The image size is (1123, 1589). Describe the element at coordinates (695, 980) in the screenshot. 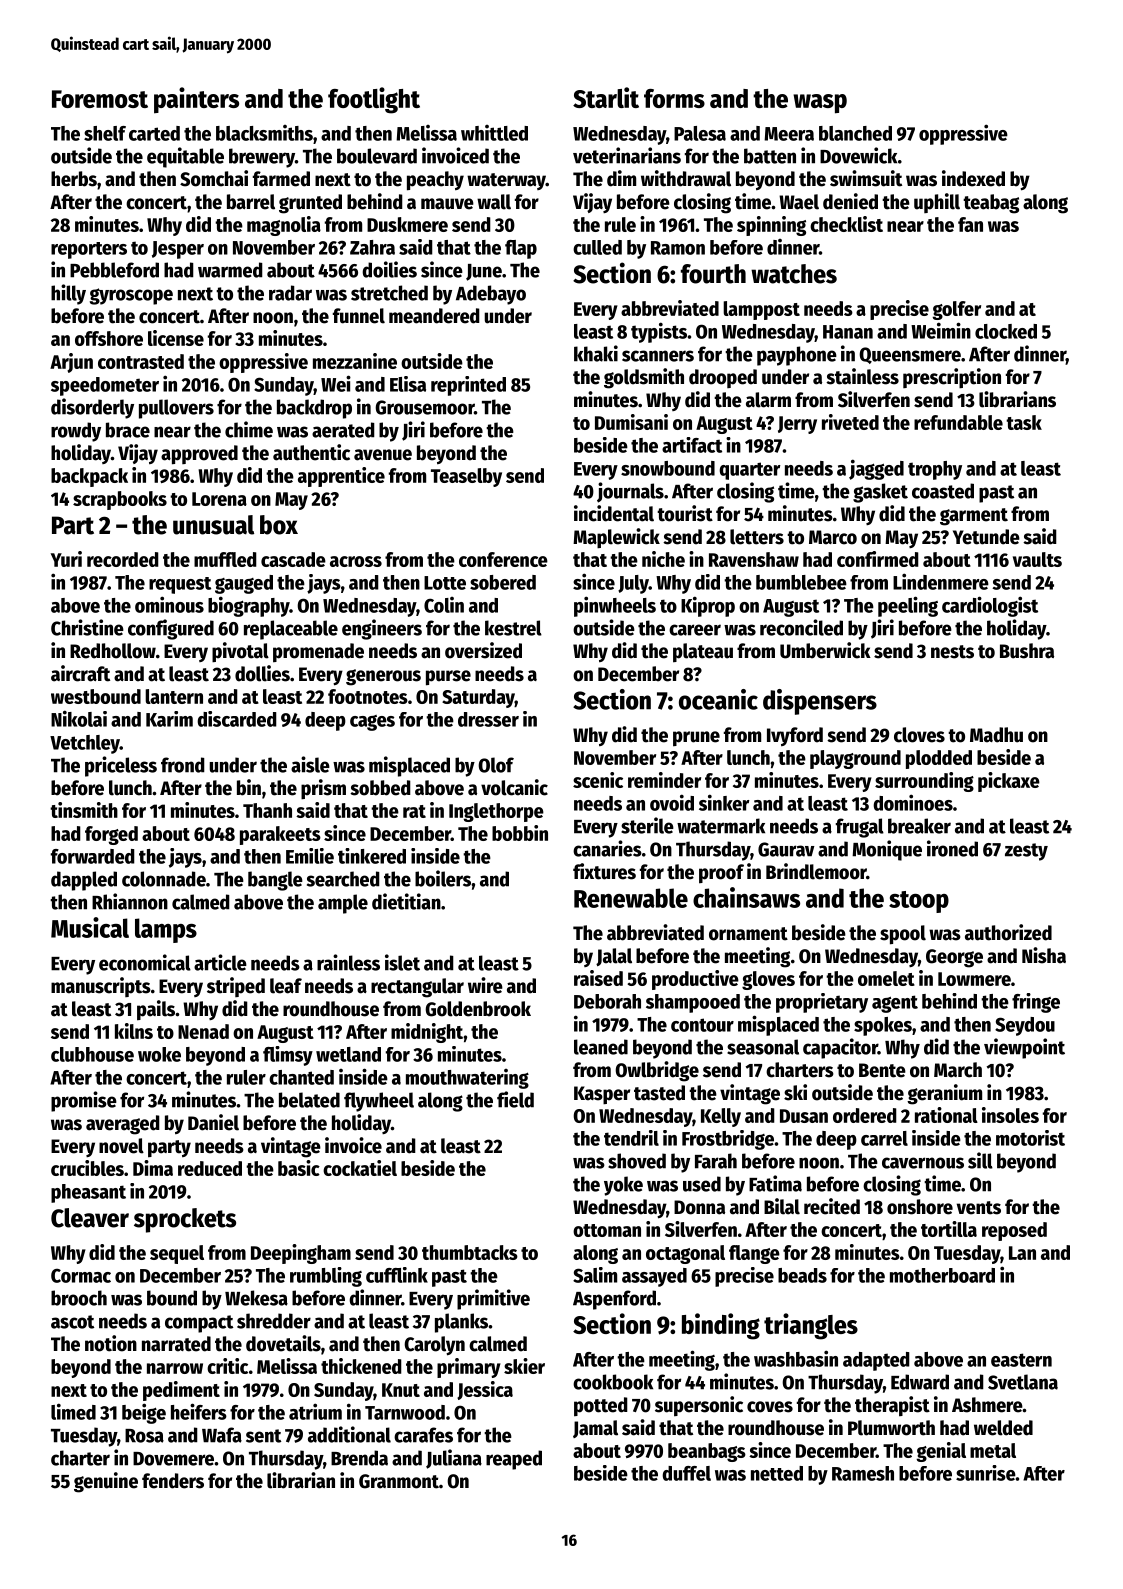

I see `productive` at that location.
